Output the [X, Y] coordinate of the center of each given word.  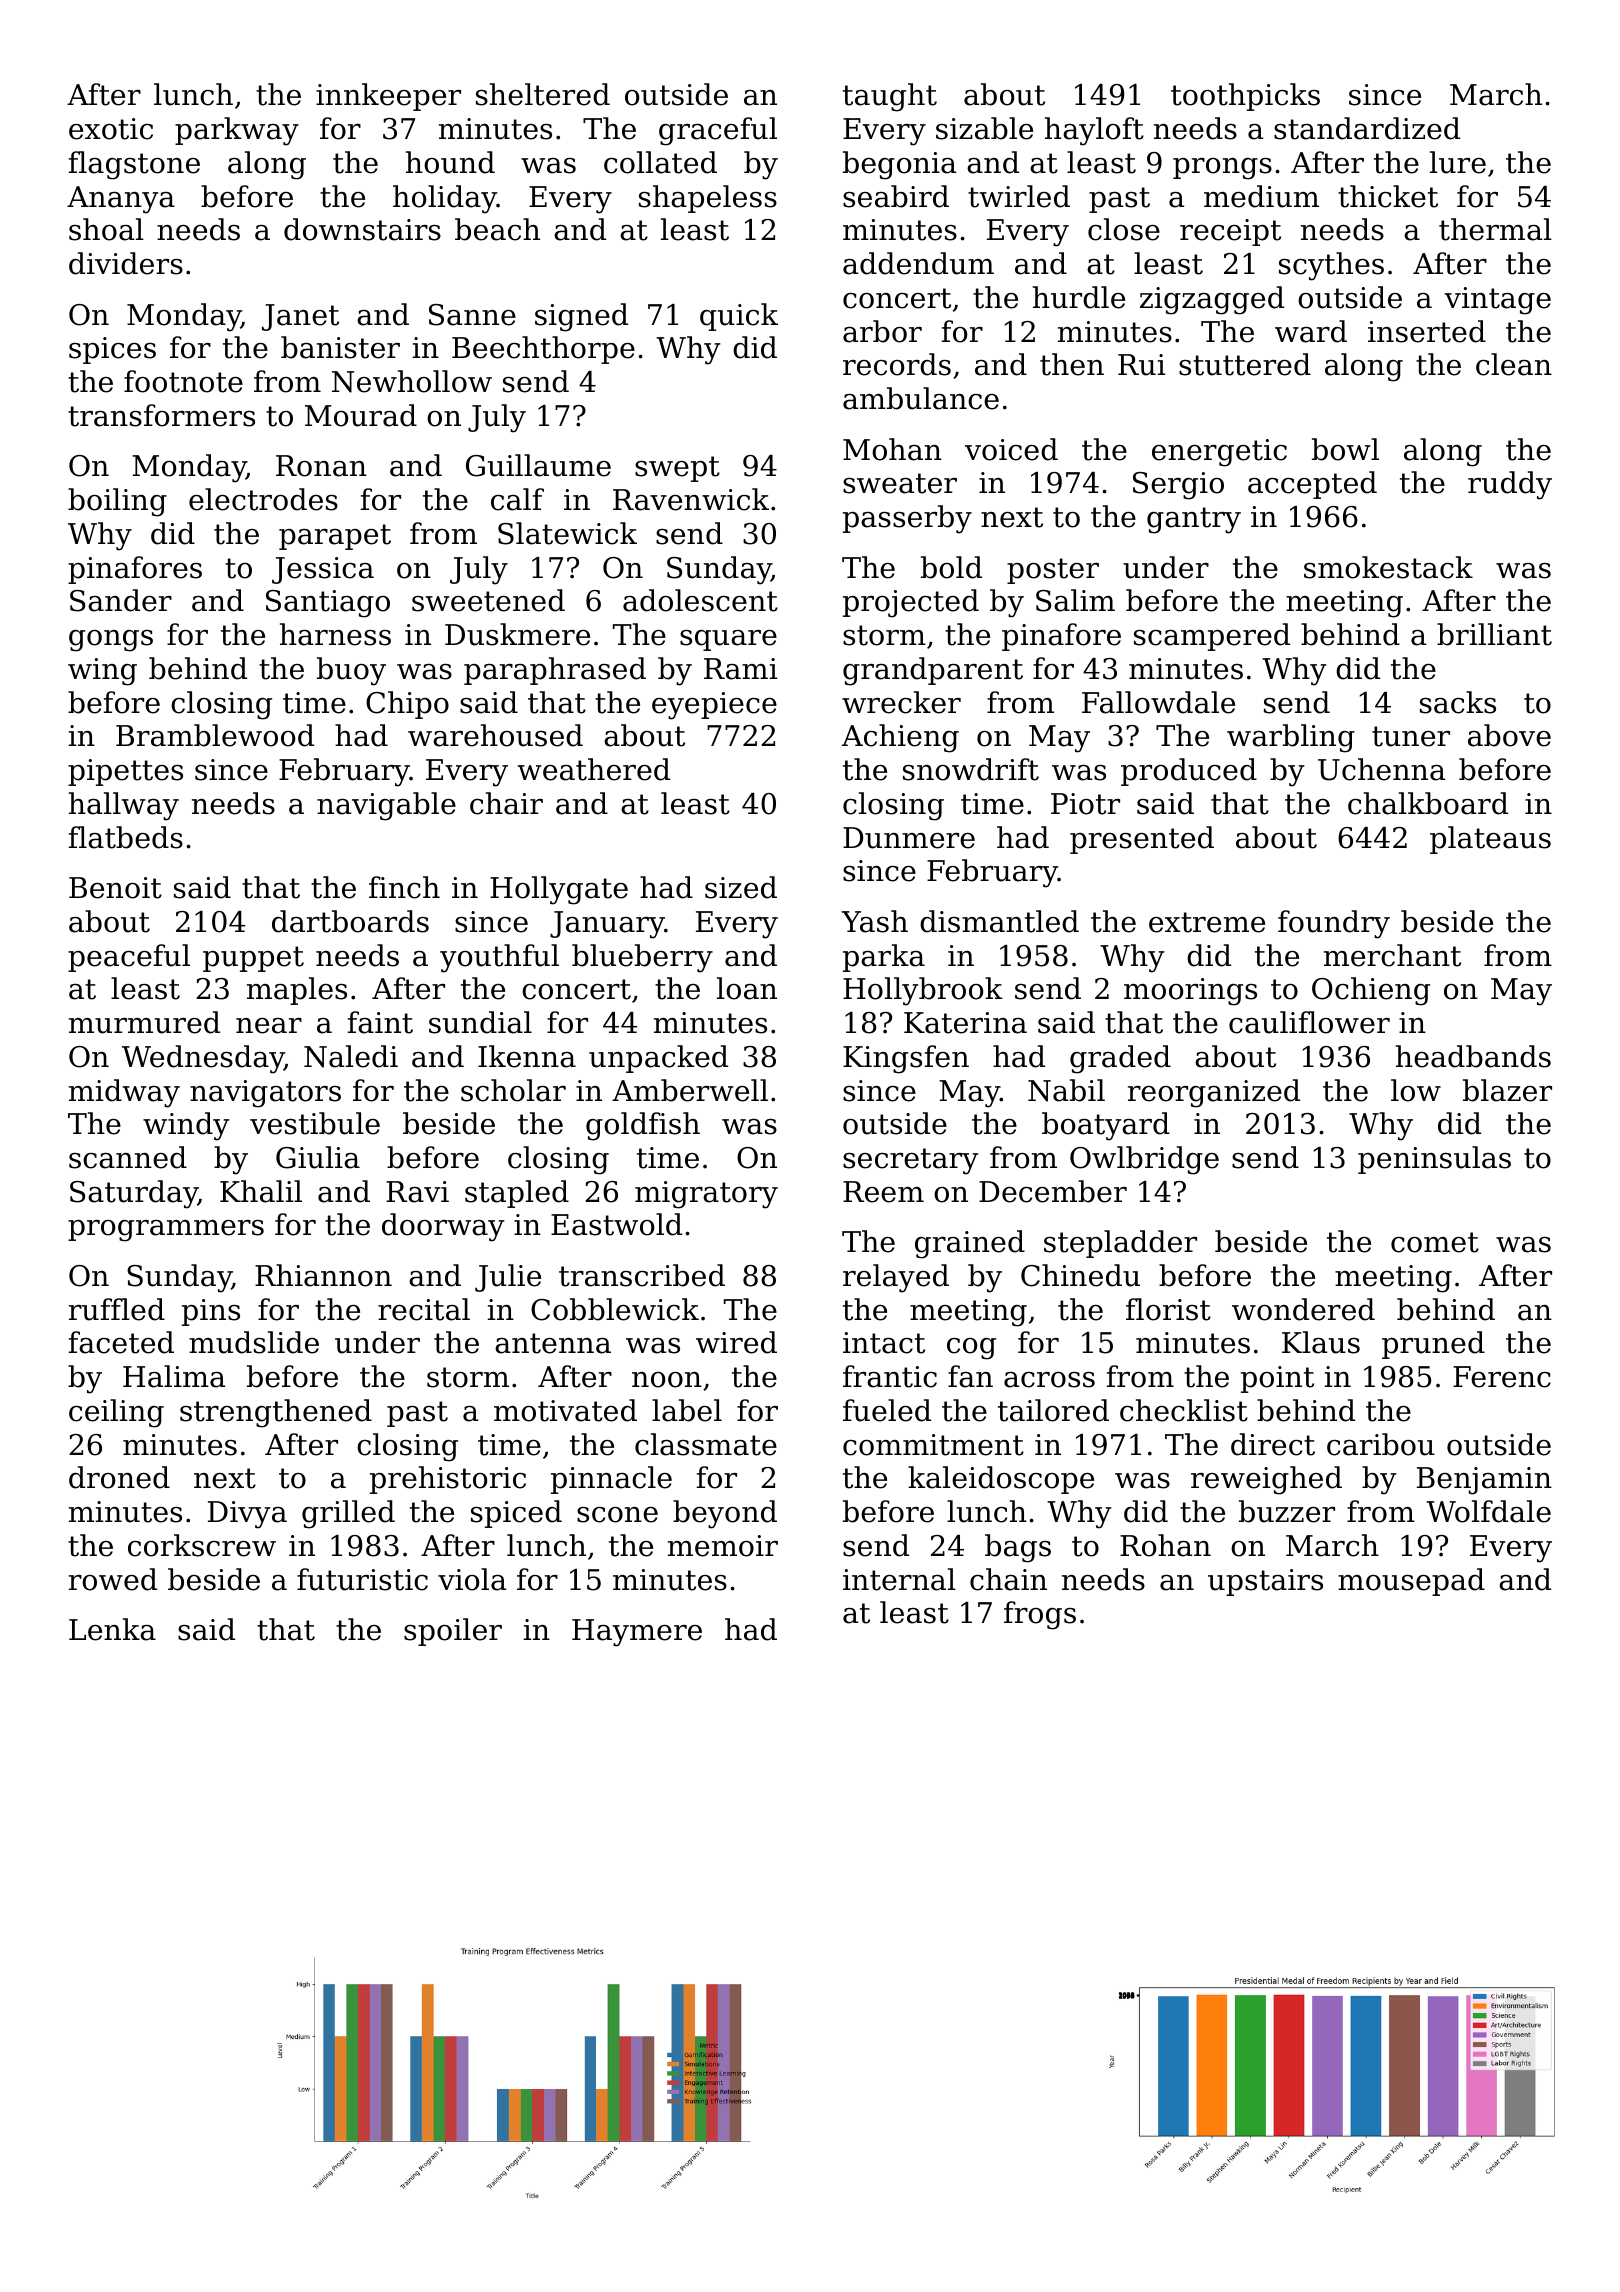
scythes [1331, 266]
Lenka [112, 1629]
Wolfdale [1488, 1511]
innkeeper [388, 97]
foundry [1334, 924]
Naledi [351, 1056]
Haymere [637, 1633]
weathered [594, 769]
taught [890, 97]
